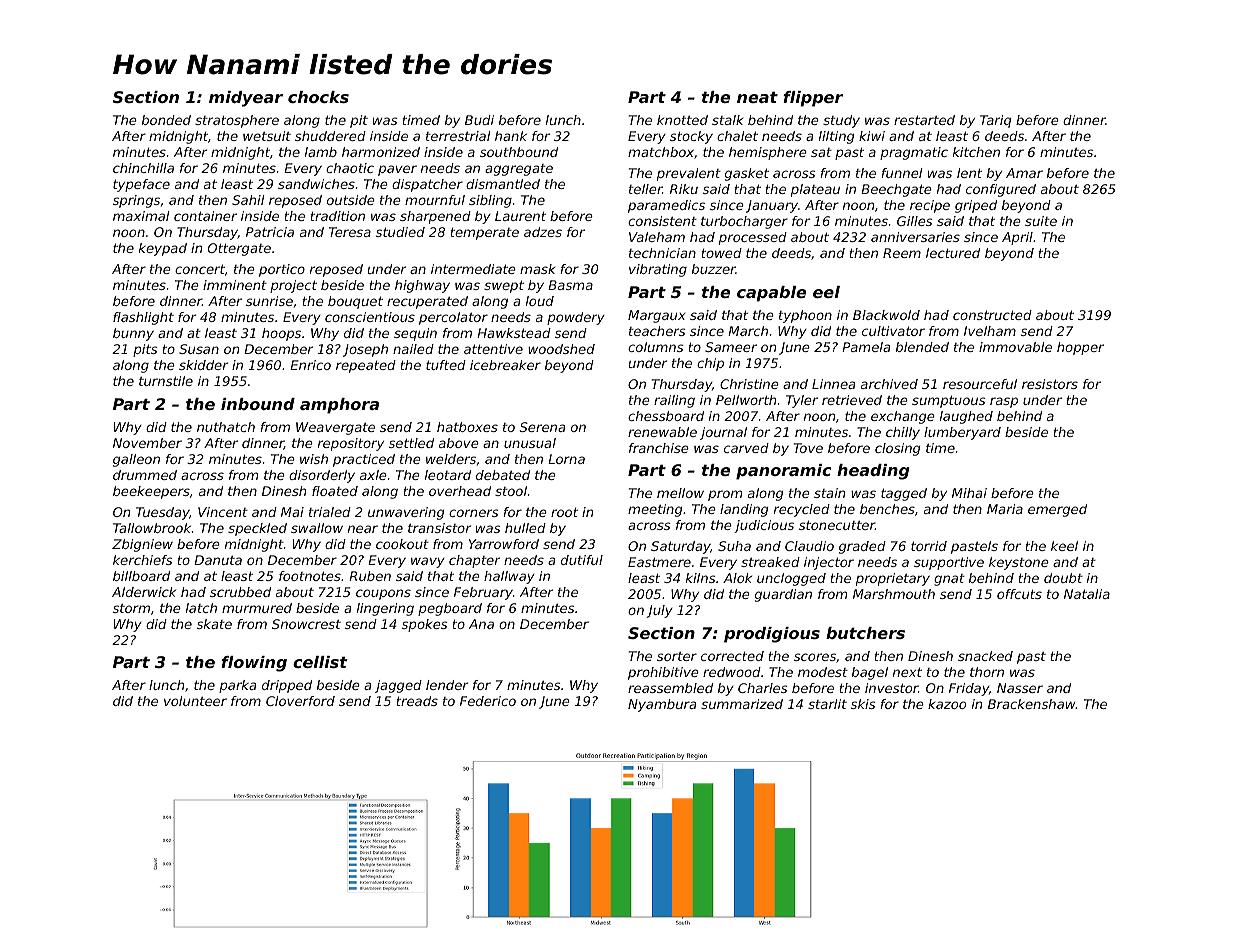 The image size is (1233, 952). Describe the element at coordinates (657, 316) in the screenshot. I see `Margaux` at that location.
